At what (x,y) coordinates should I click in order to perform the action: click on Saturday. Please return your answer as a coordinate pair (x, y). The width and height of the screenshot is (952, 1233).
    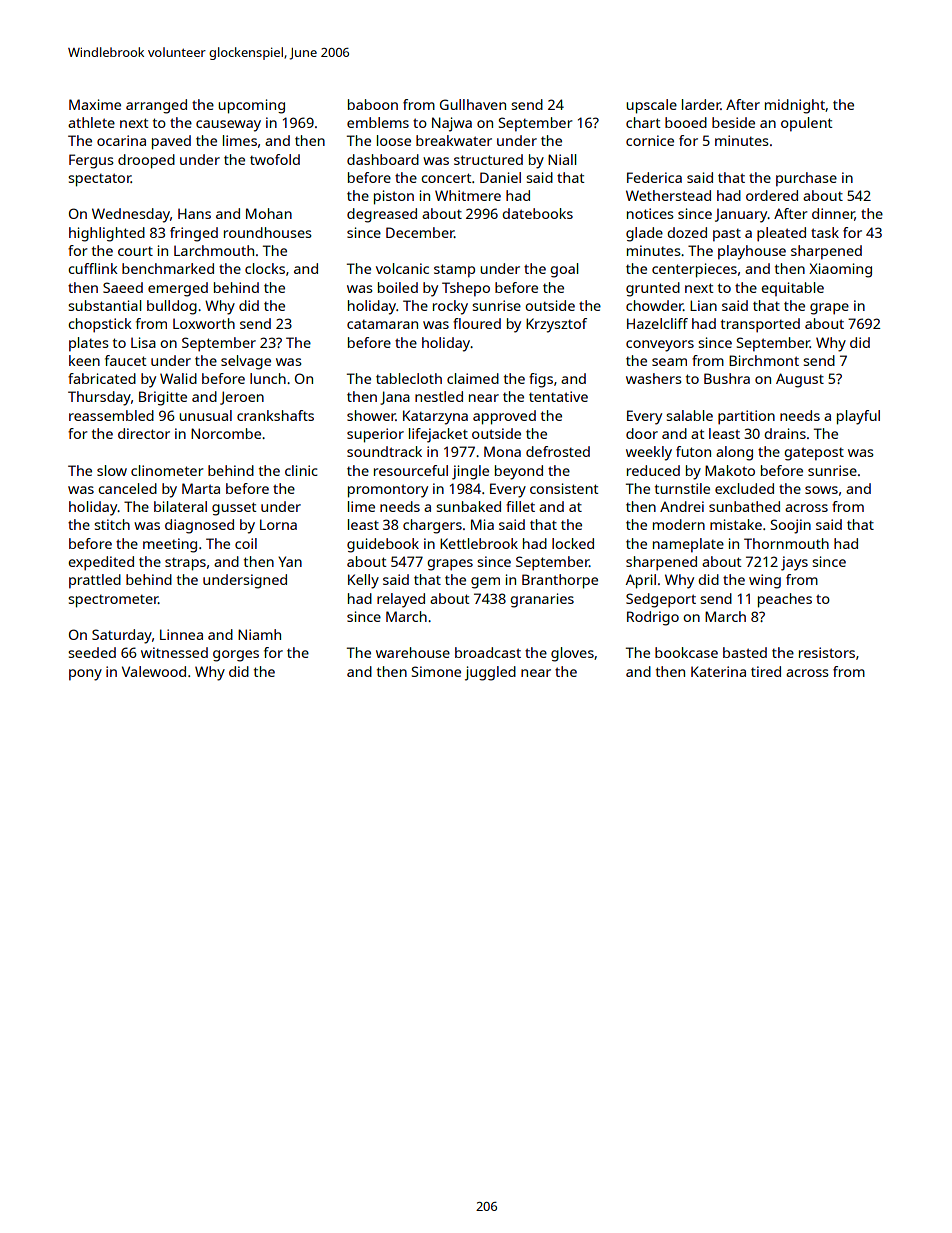
    Looking at the image, I should click on (122, 636).
